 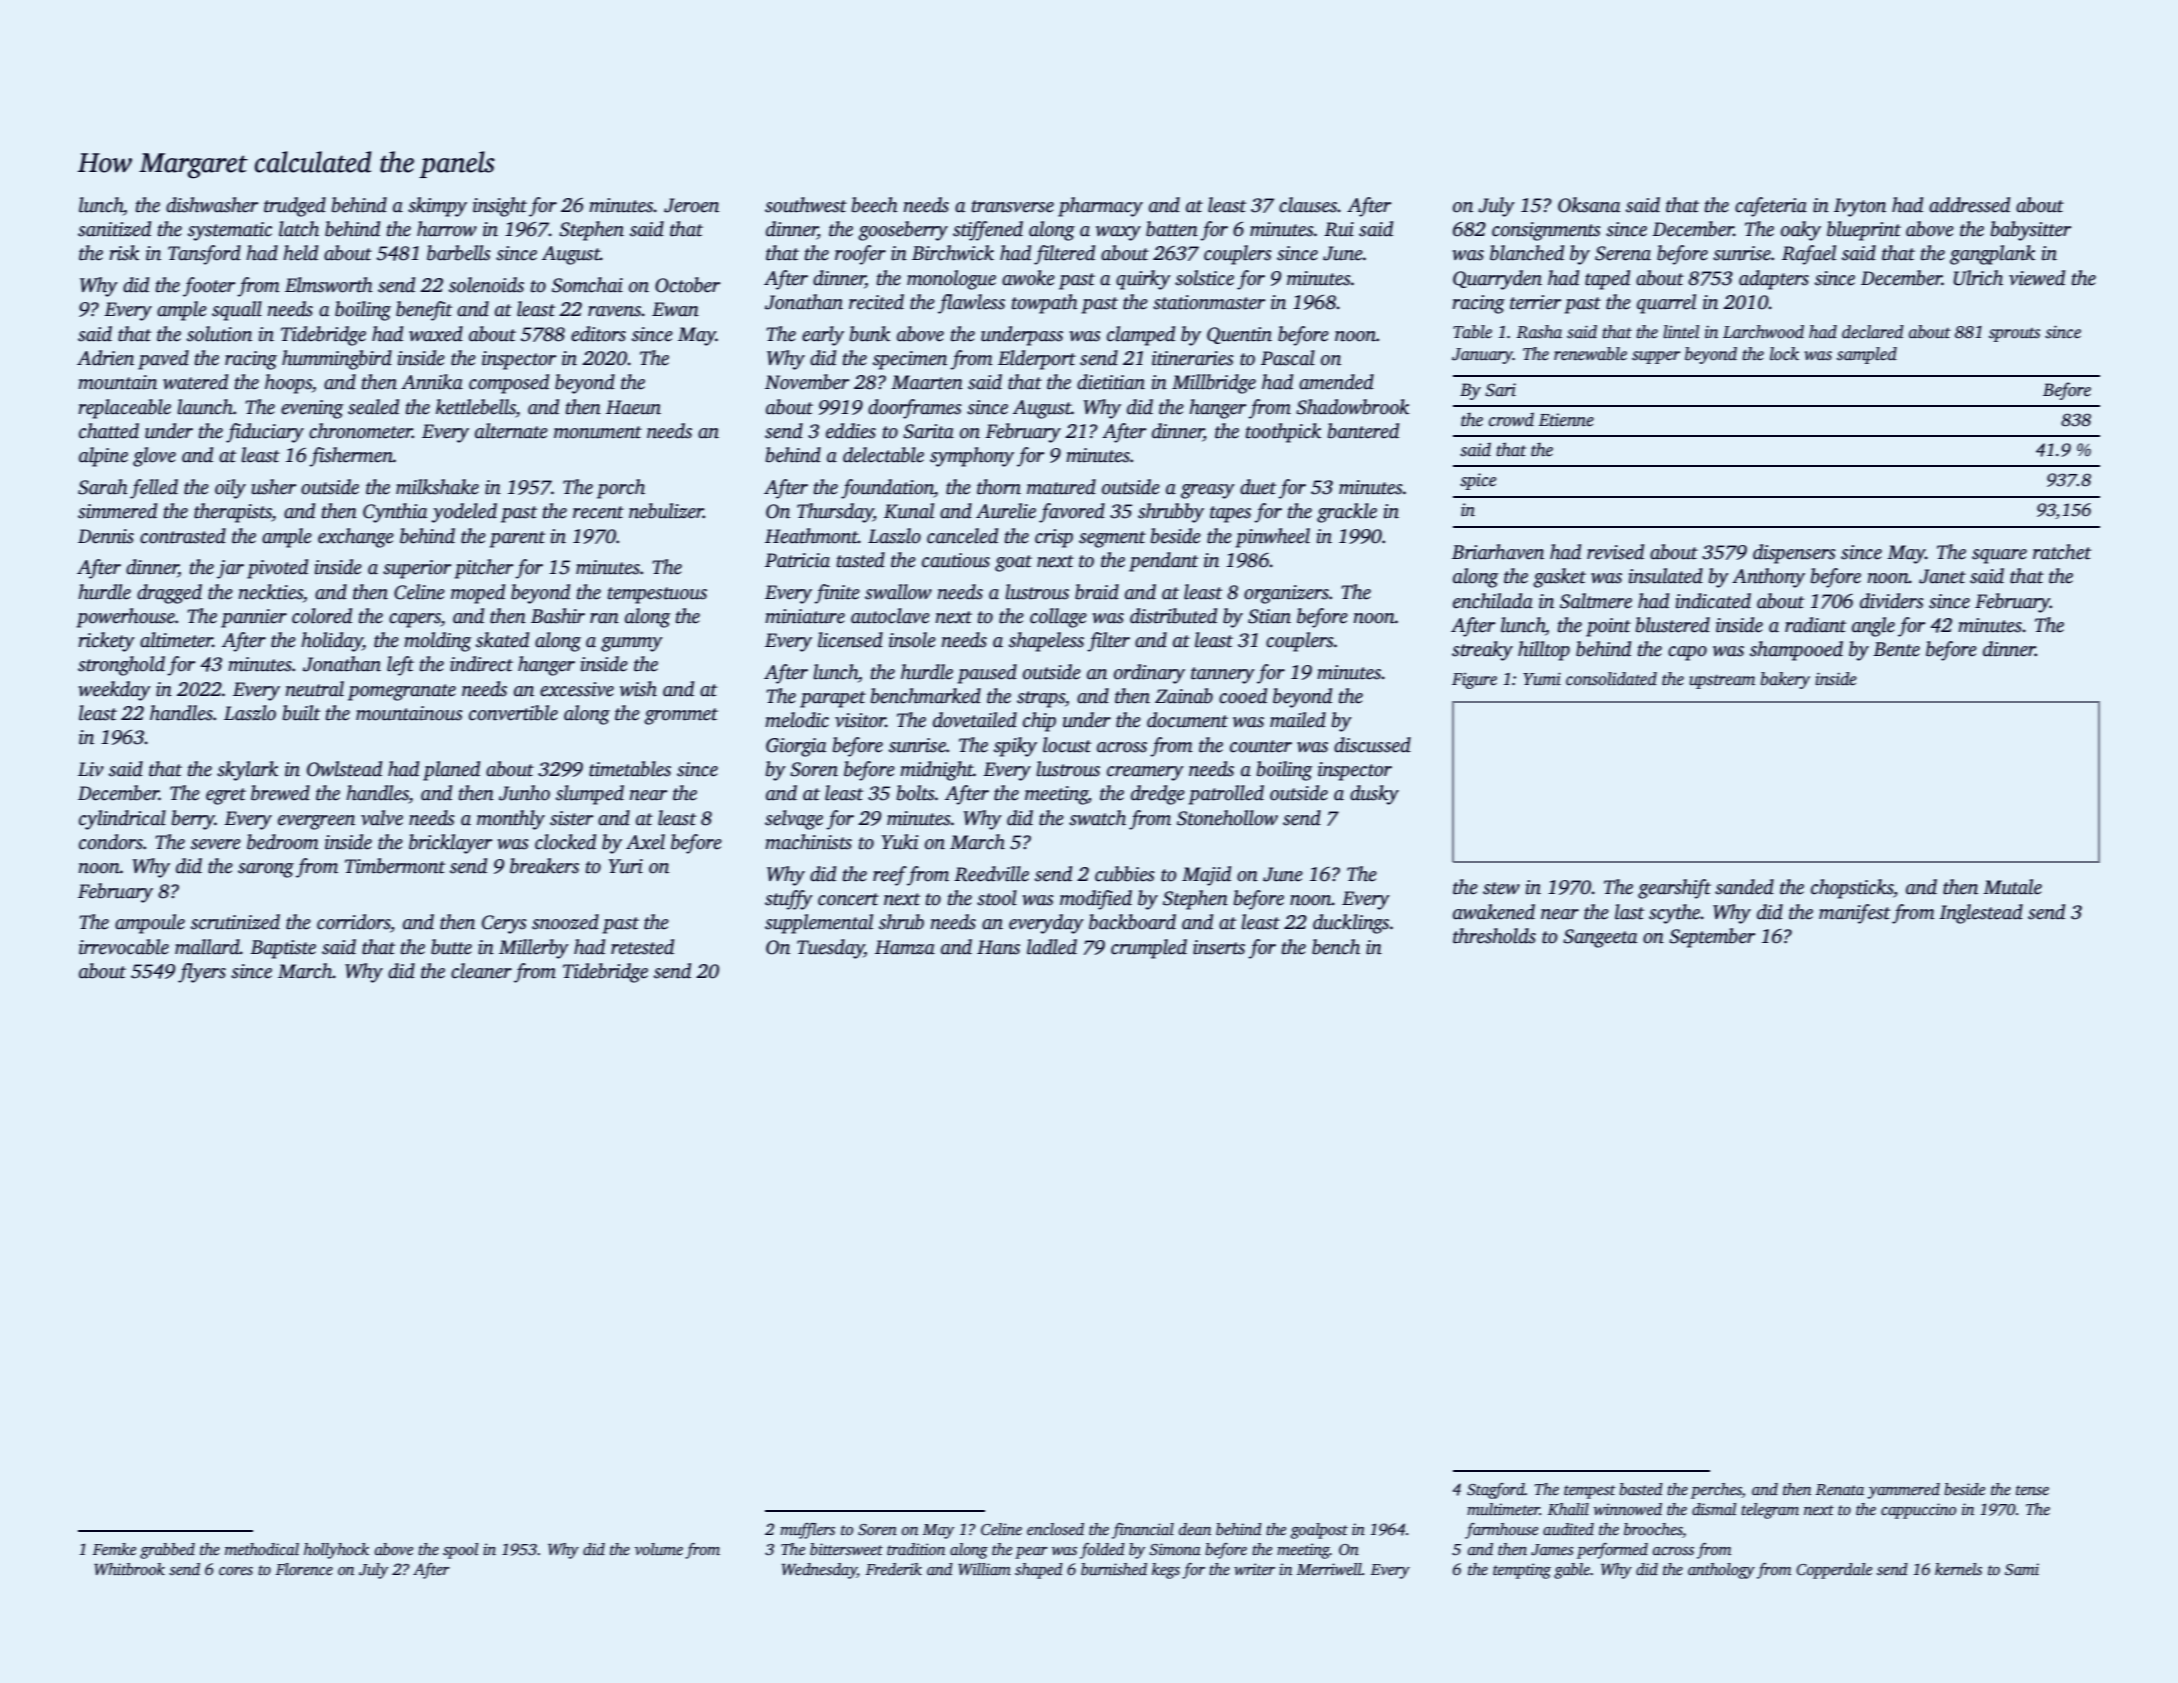 What do you see at coordinates (262, 1549) in the document?
I see `methodical` at bounding box center [262, 1549].
